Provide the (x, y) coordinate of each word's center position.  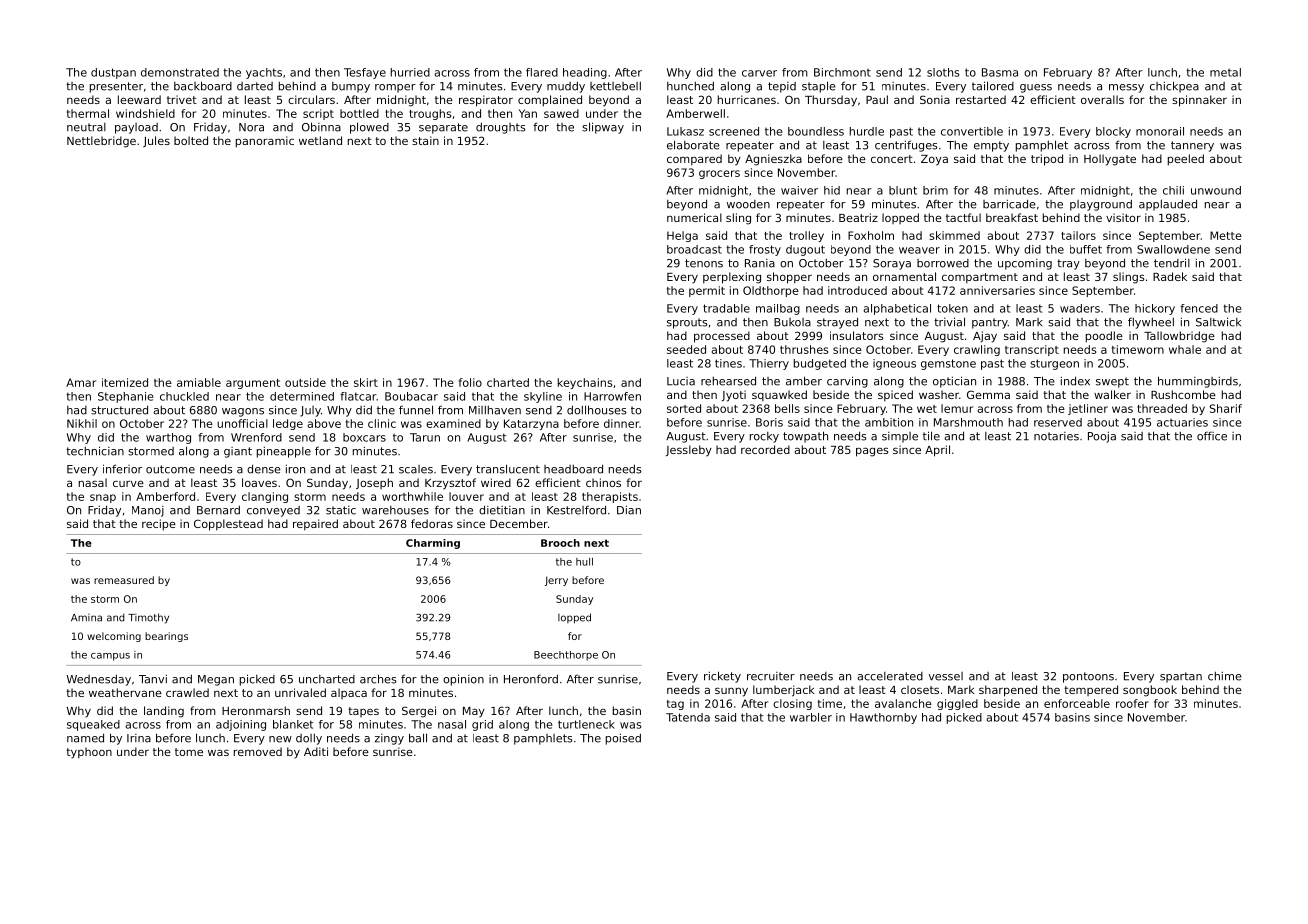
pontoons (1088, 677)
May (474, 712)
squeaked (93, 725)
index (1075, 381)
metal (1225, 72)
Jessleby (689, 451)
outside (305, 382)
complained (550, 101)
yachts (264, 73)
